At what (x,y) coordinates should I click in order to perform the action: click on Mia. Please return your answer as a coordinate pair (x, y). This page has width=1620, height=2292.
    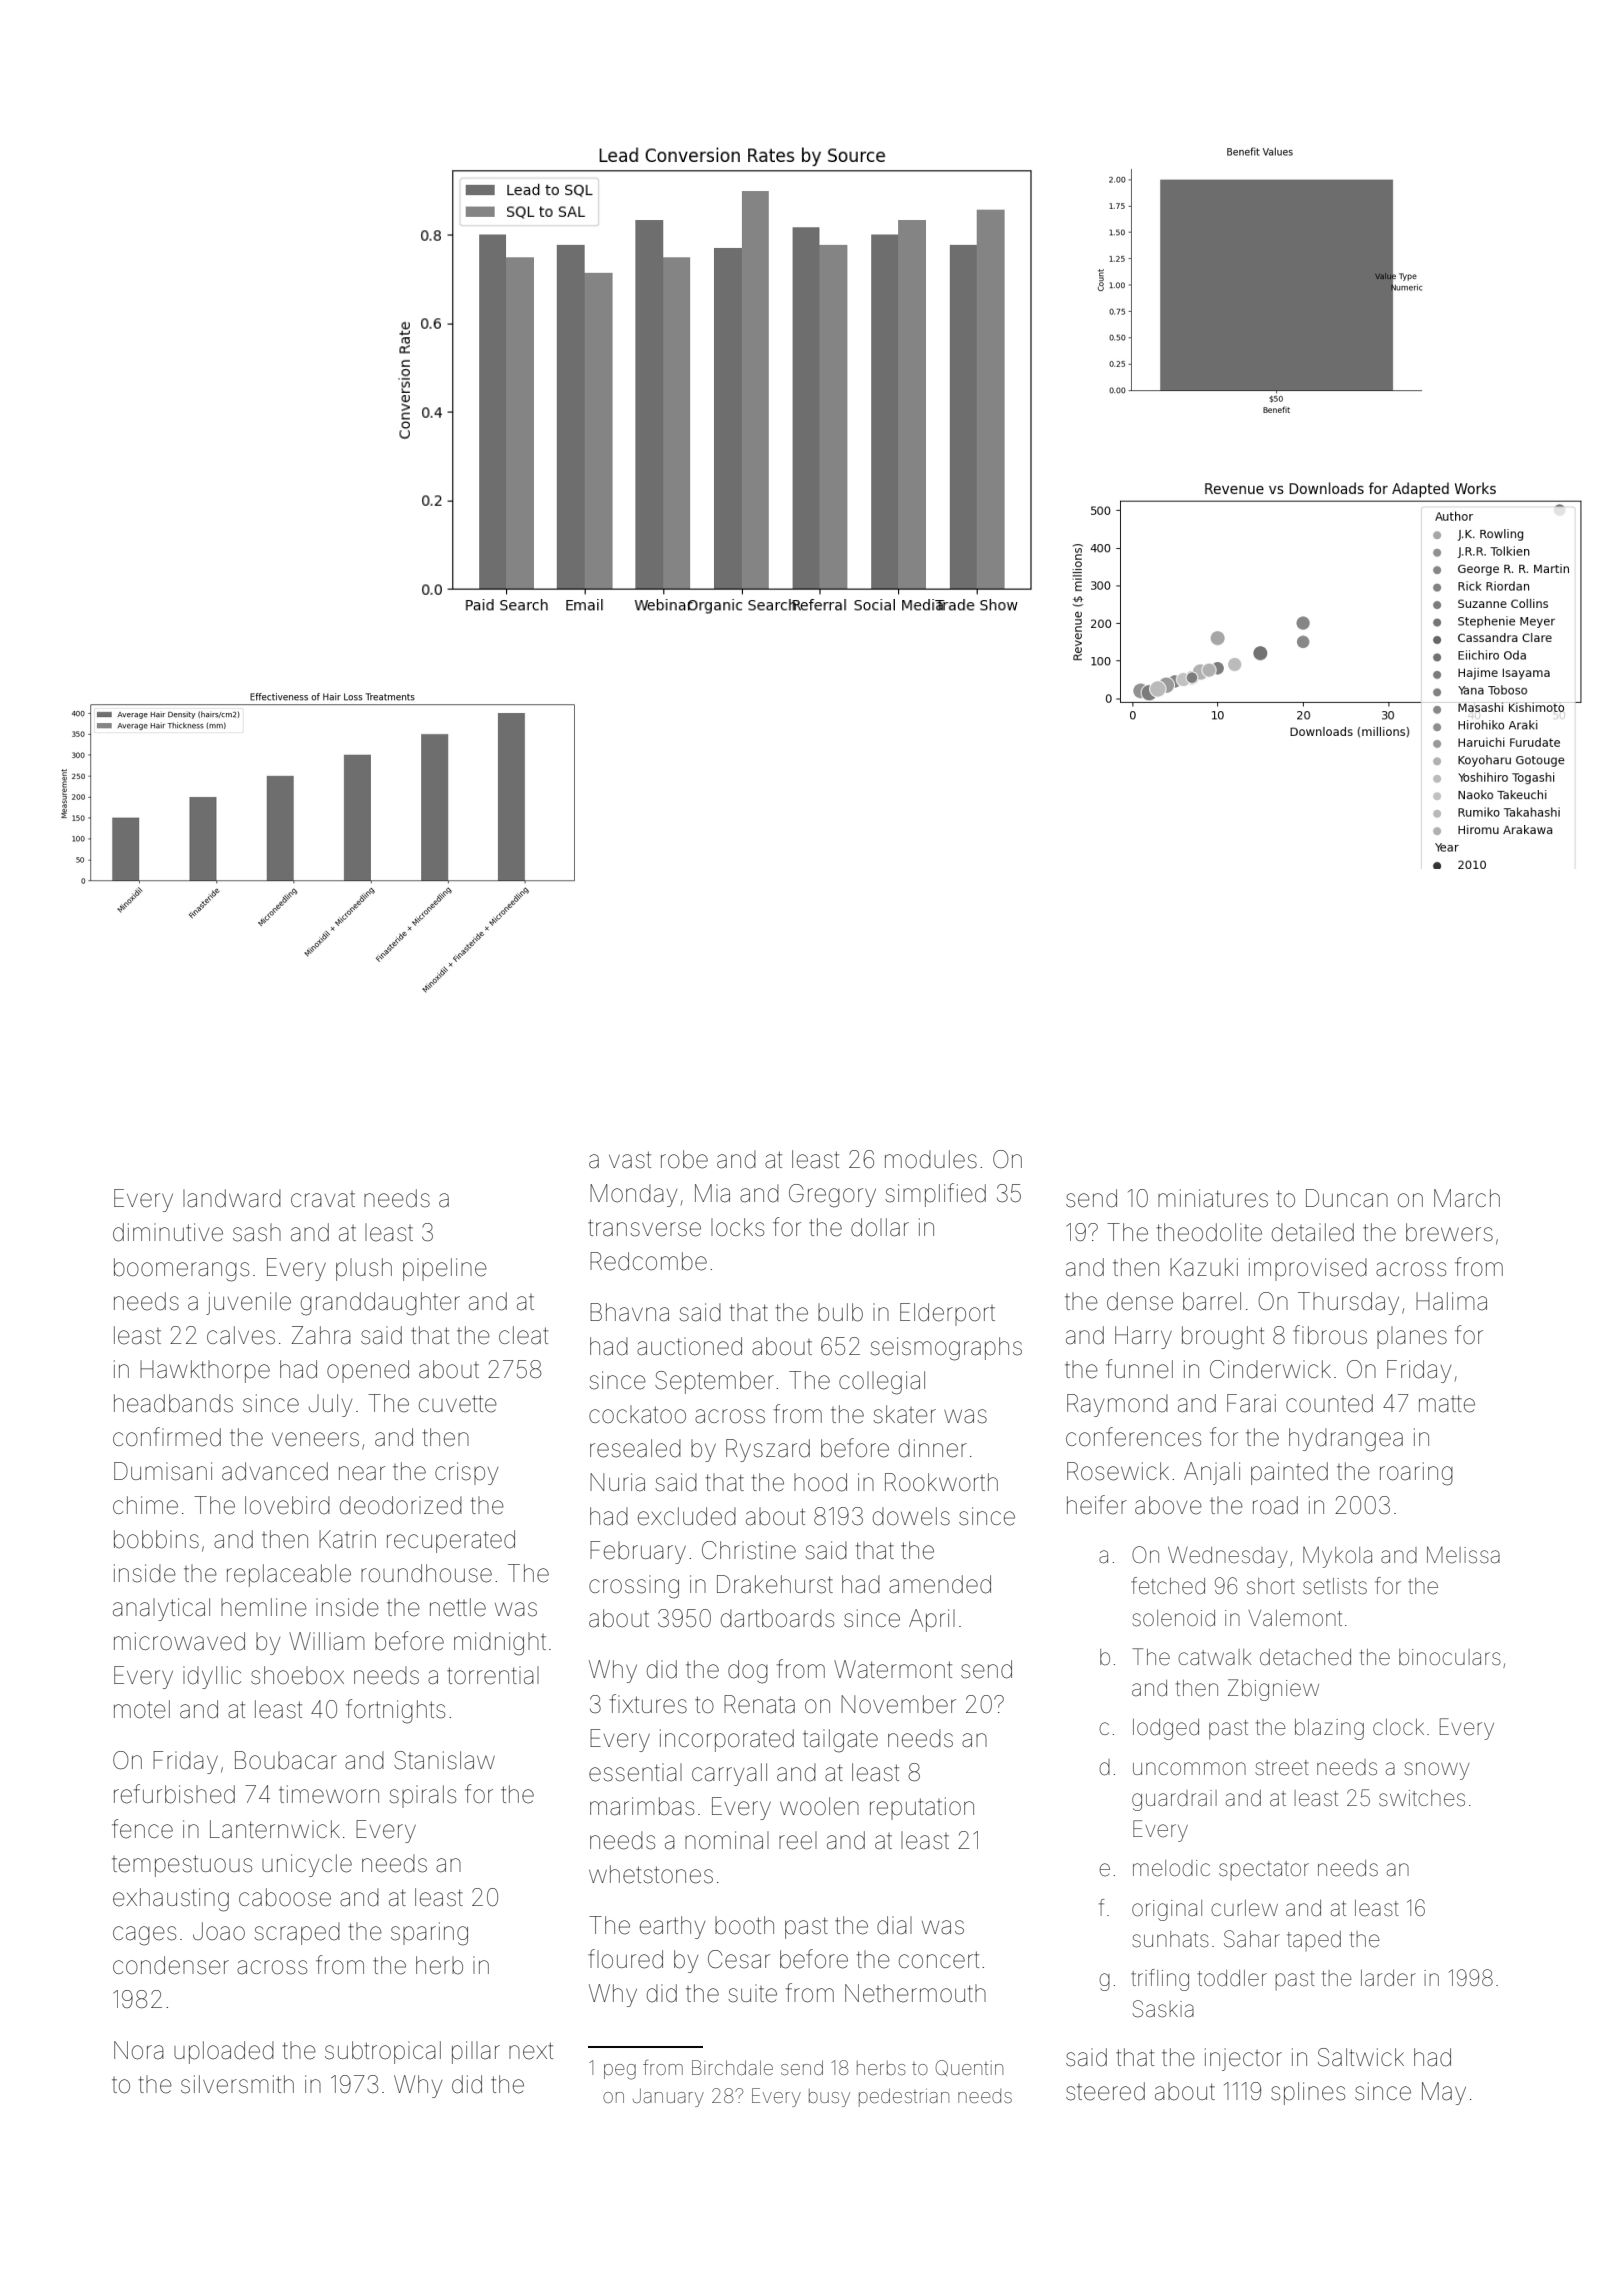
    Looking at the image, I should click on (712, 1193).
